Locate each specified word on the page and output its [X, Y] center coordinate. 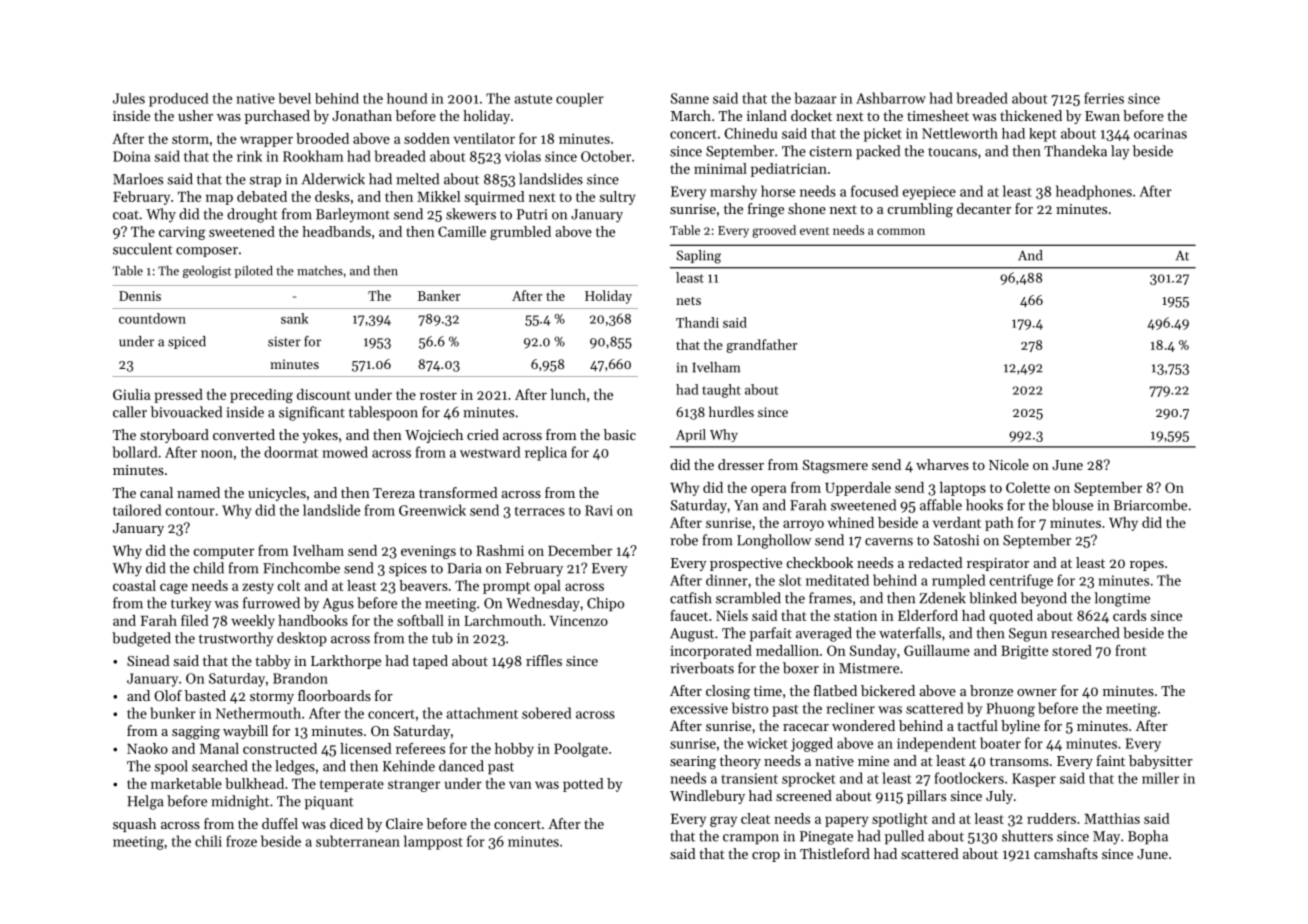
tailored [137, 510]
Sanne [690, 98]
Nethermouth [258, 713]
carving [182, 233]
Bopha [1148, 837]
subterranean [358, 841]
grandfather [762, 346]
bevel [295, 98]
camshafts [1066, 853]
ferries [1104, 98]
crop [766, 857]
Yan [746, 505]
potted [583, 785]
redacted [935, 562]
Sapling [699, 257]
